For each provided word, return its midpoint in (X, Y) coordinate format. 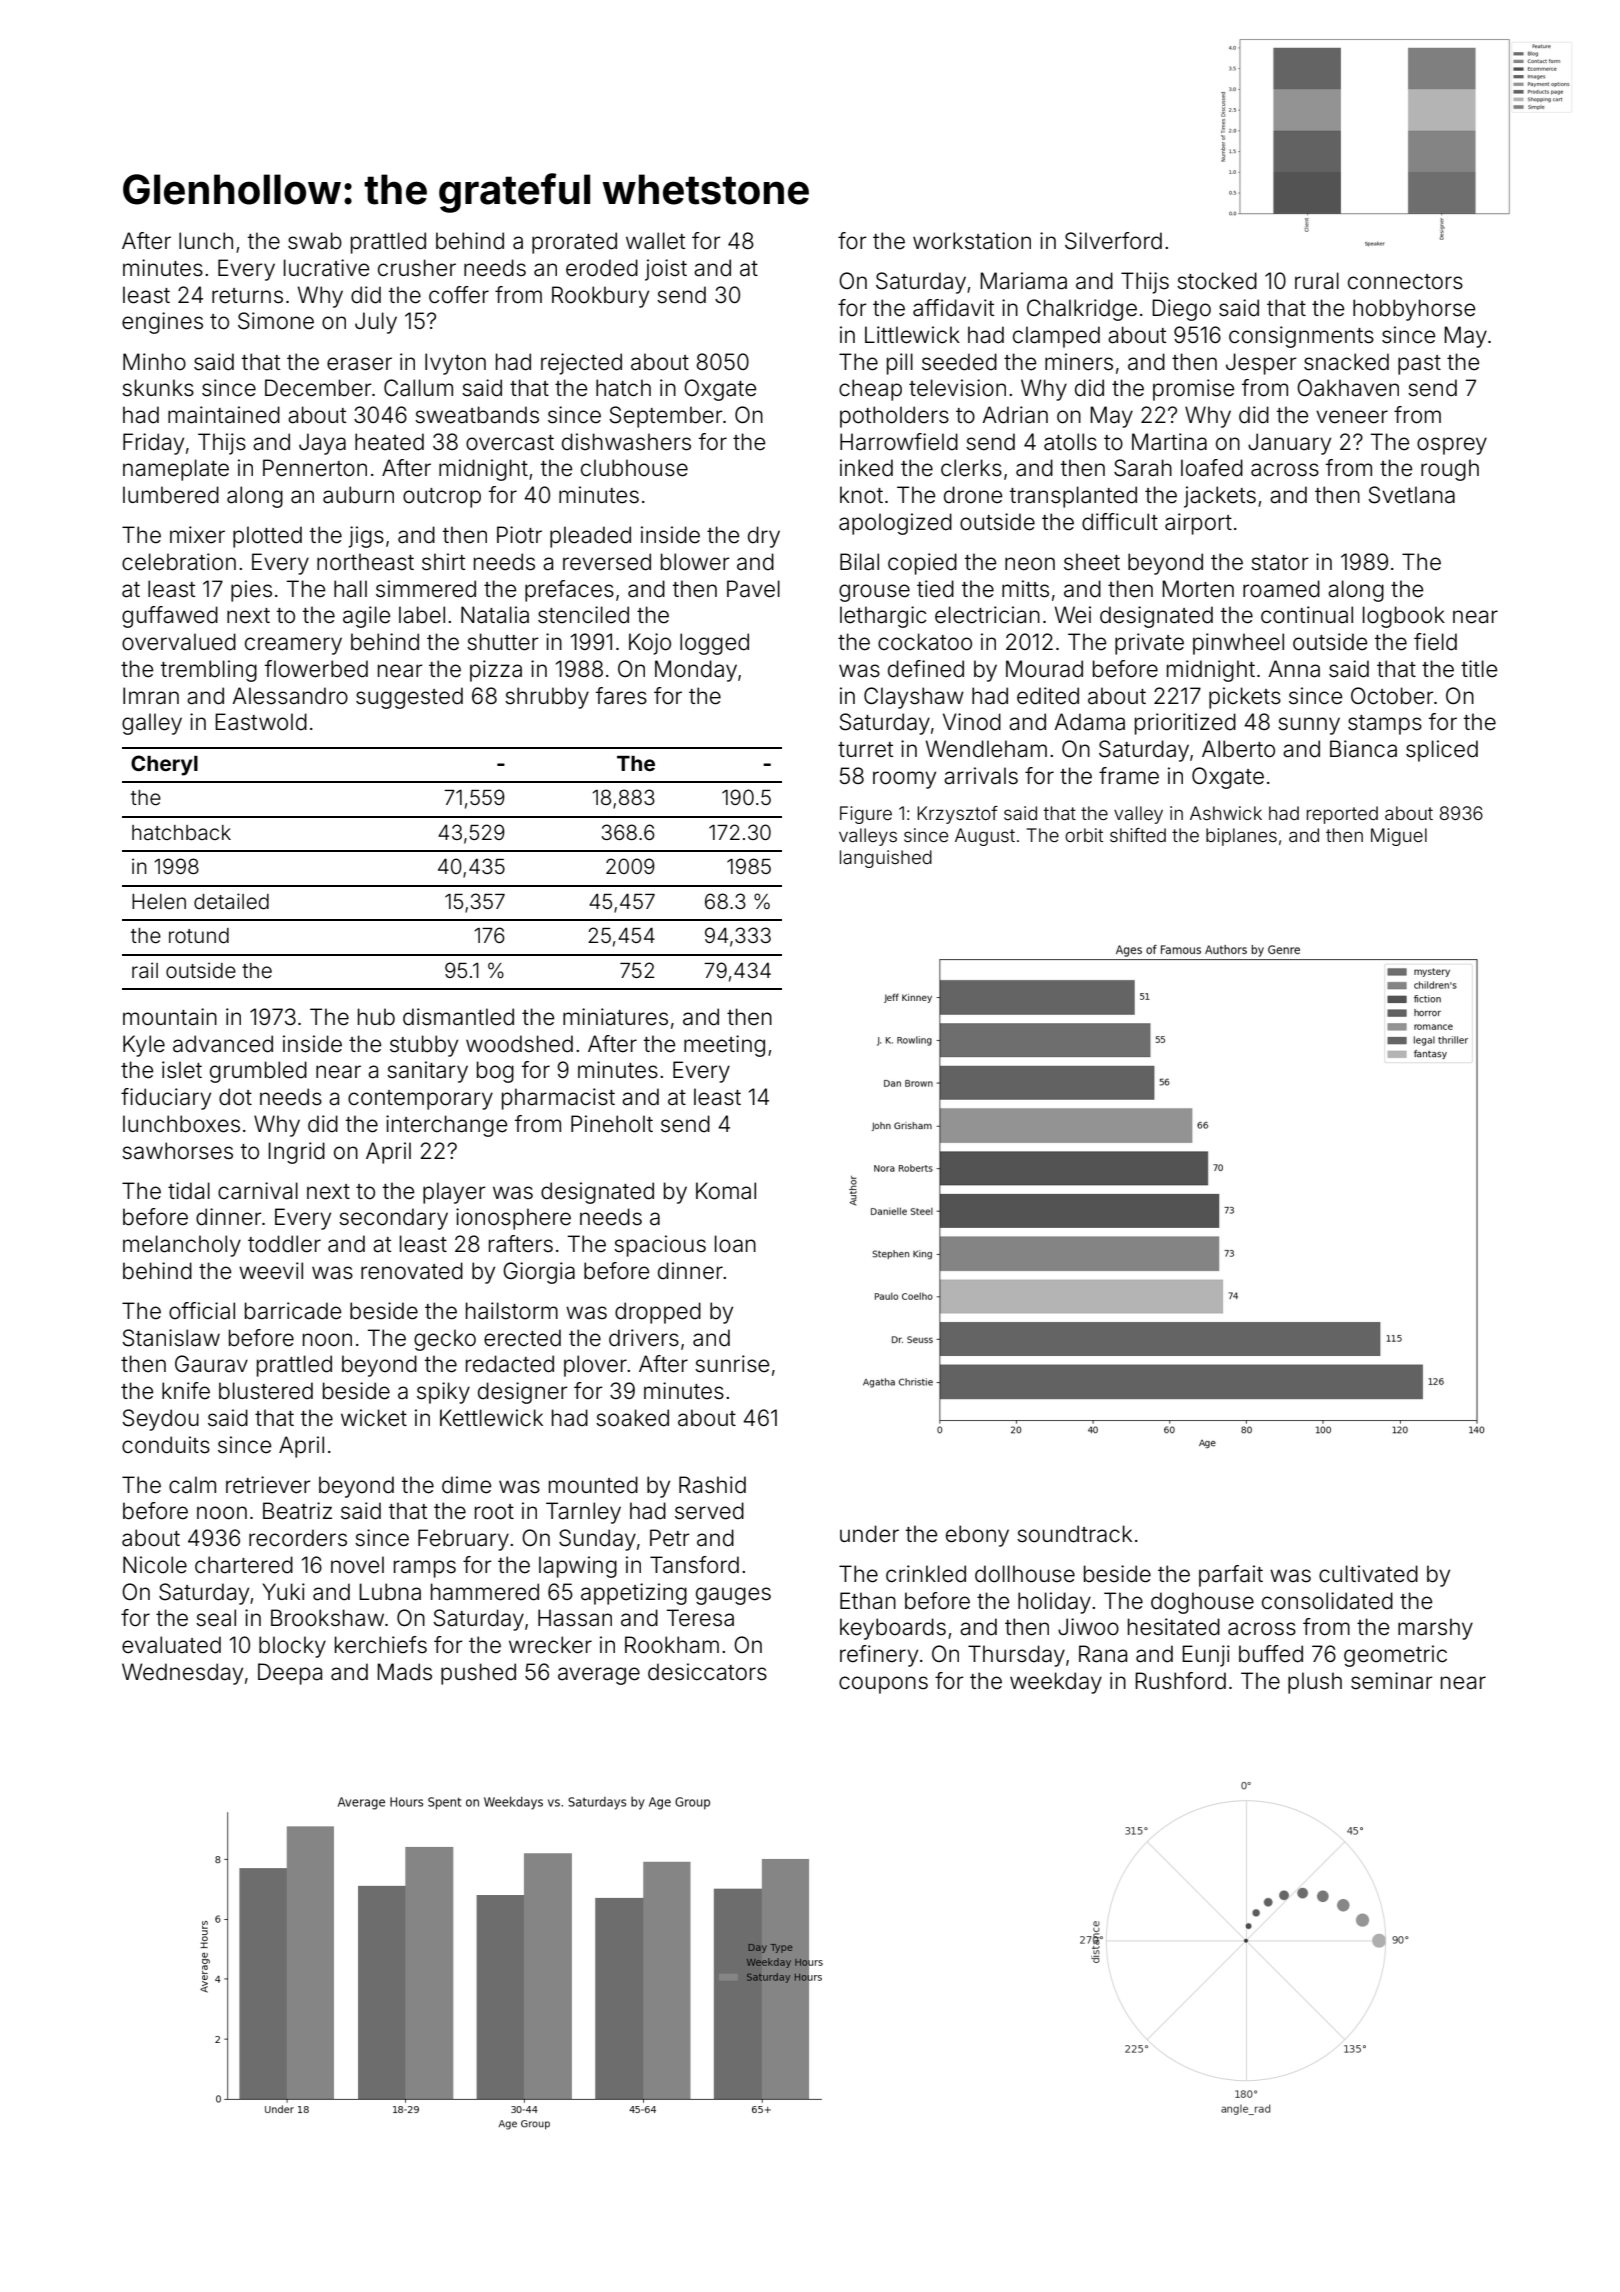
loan (735, 1244)
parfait (1231, 1576)
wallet (655, 241)
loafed (1212, 468)
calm (192, 1485)
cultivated (1368, 1574)
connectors (1405, 282)
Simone (276, 321)
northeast (365, 562)
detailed (231, 901)
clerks (971, 468)
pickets (1245, 698)
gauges (733, 1596)
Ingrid (296, 1153)
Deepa (290, 1674)
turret (865, 750)
